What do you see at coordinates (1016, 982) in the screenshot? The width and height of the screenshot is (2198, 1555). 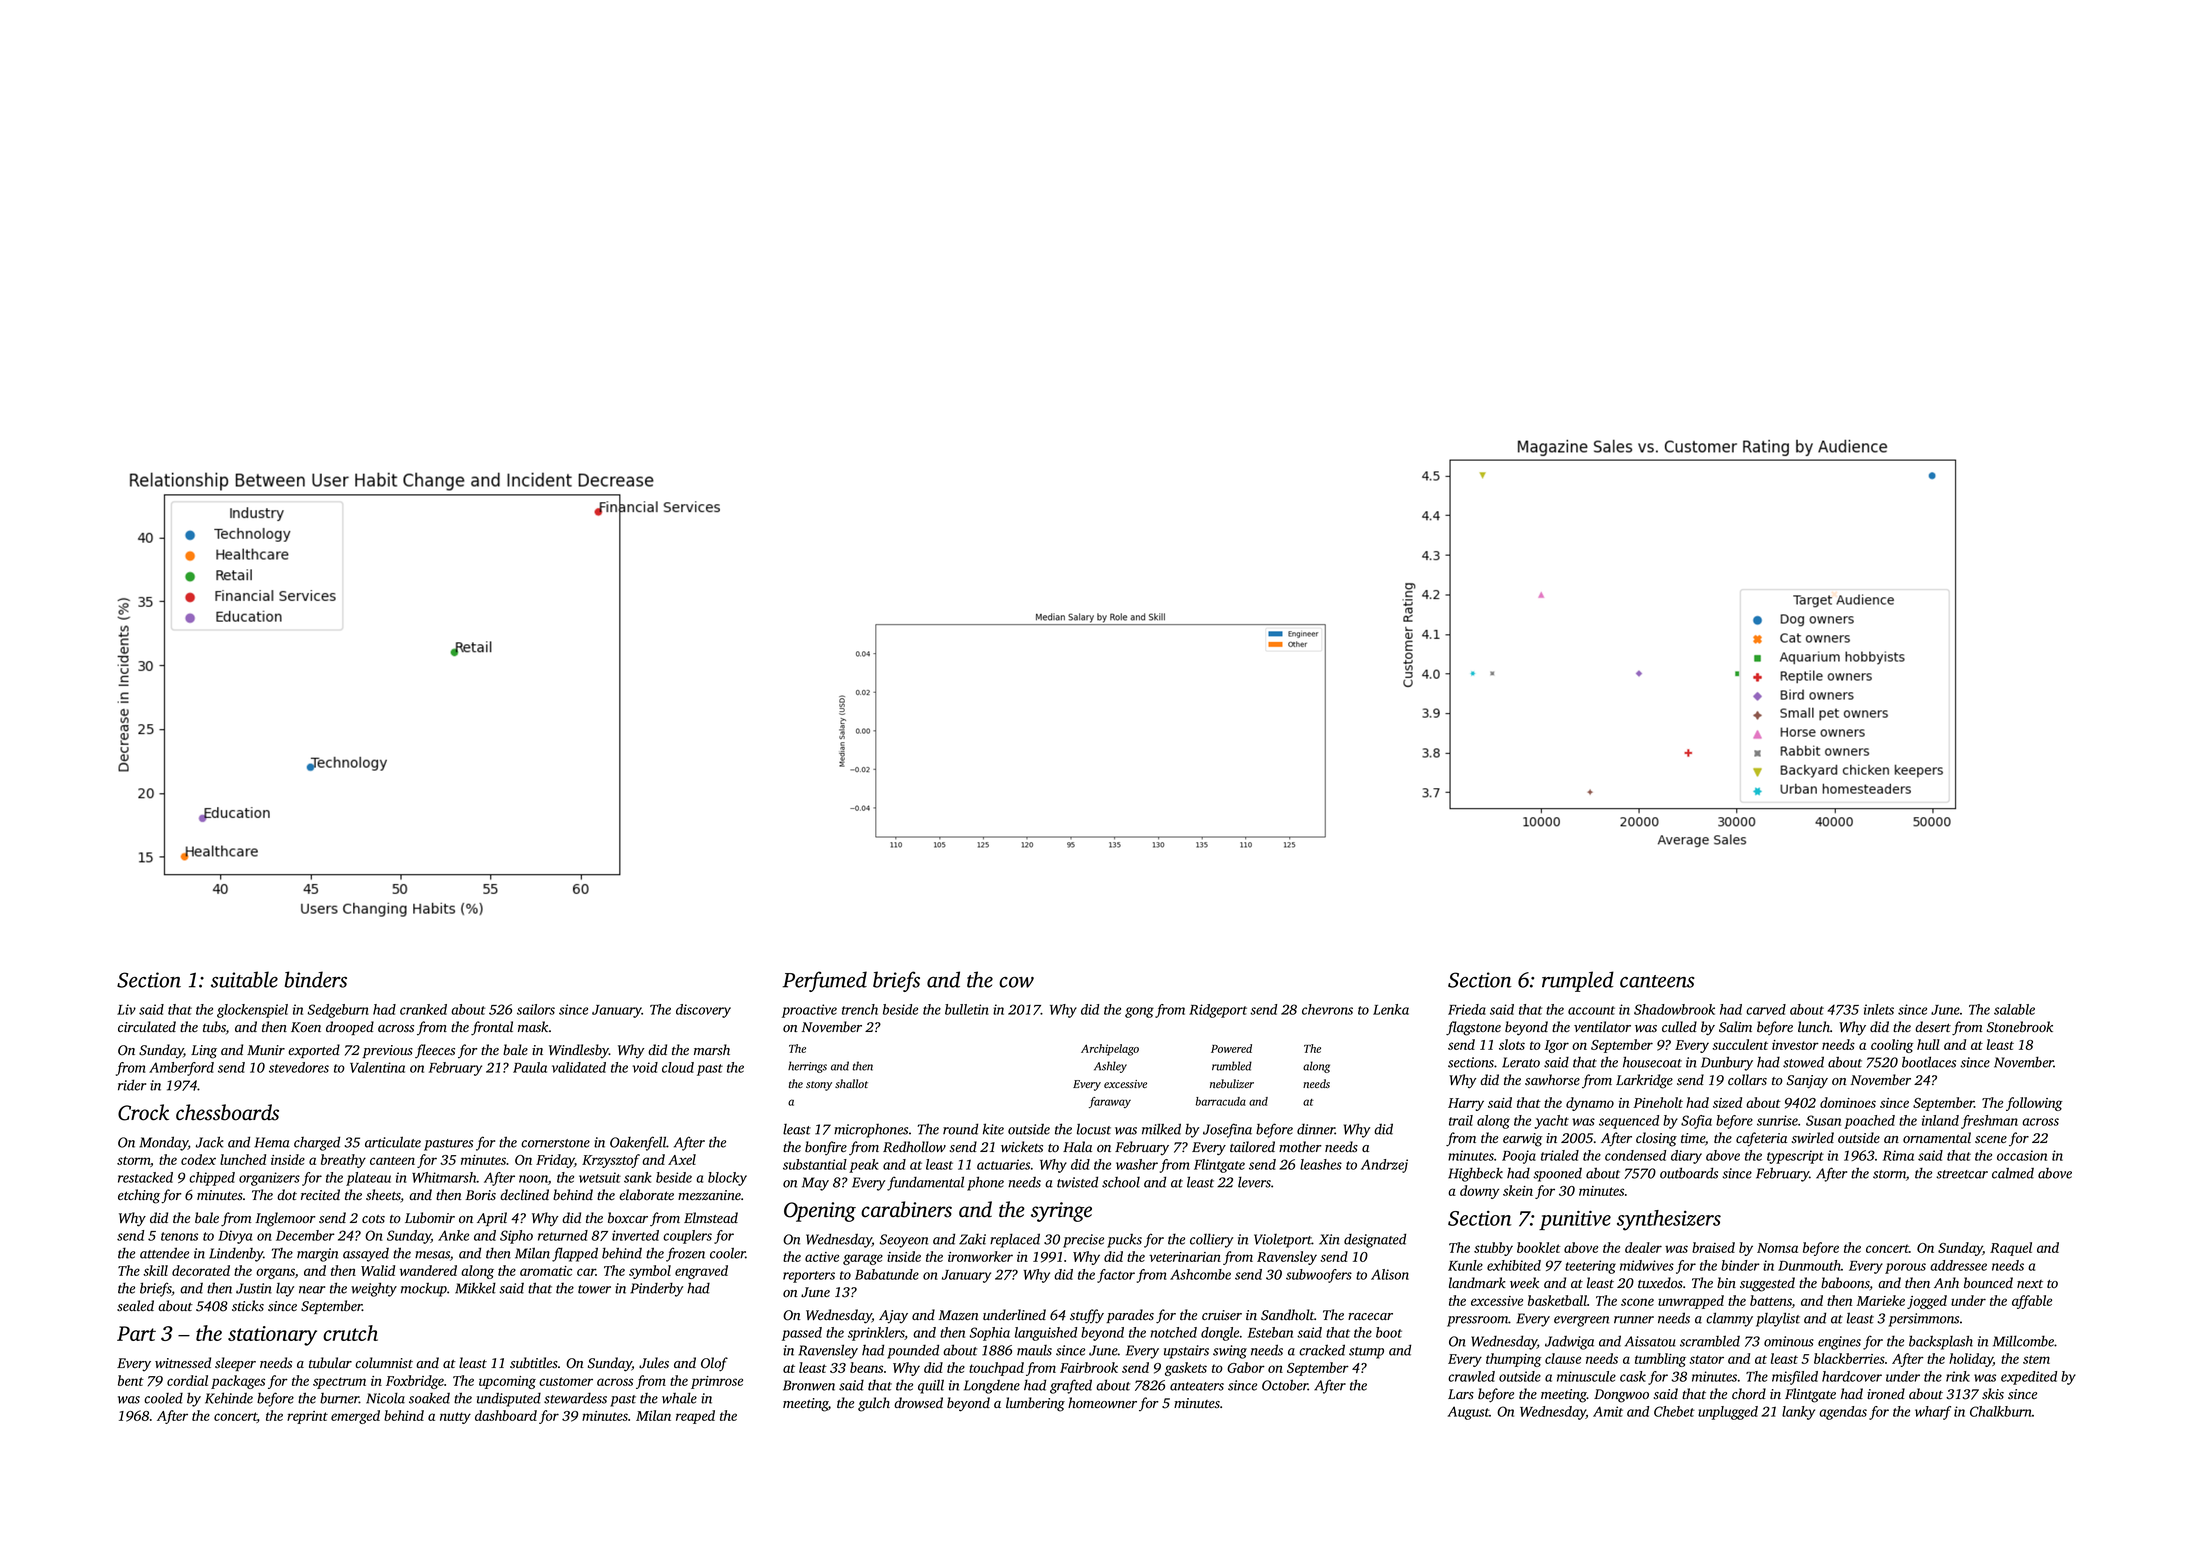 I see `cow` at bounding box center [1016, 982].
